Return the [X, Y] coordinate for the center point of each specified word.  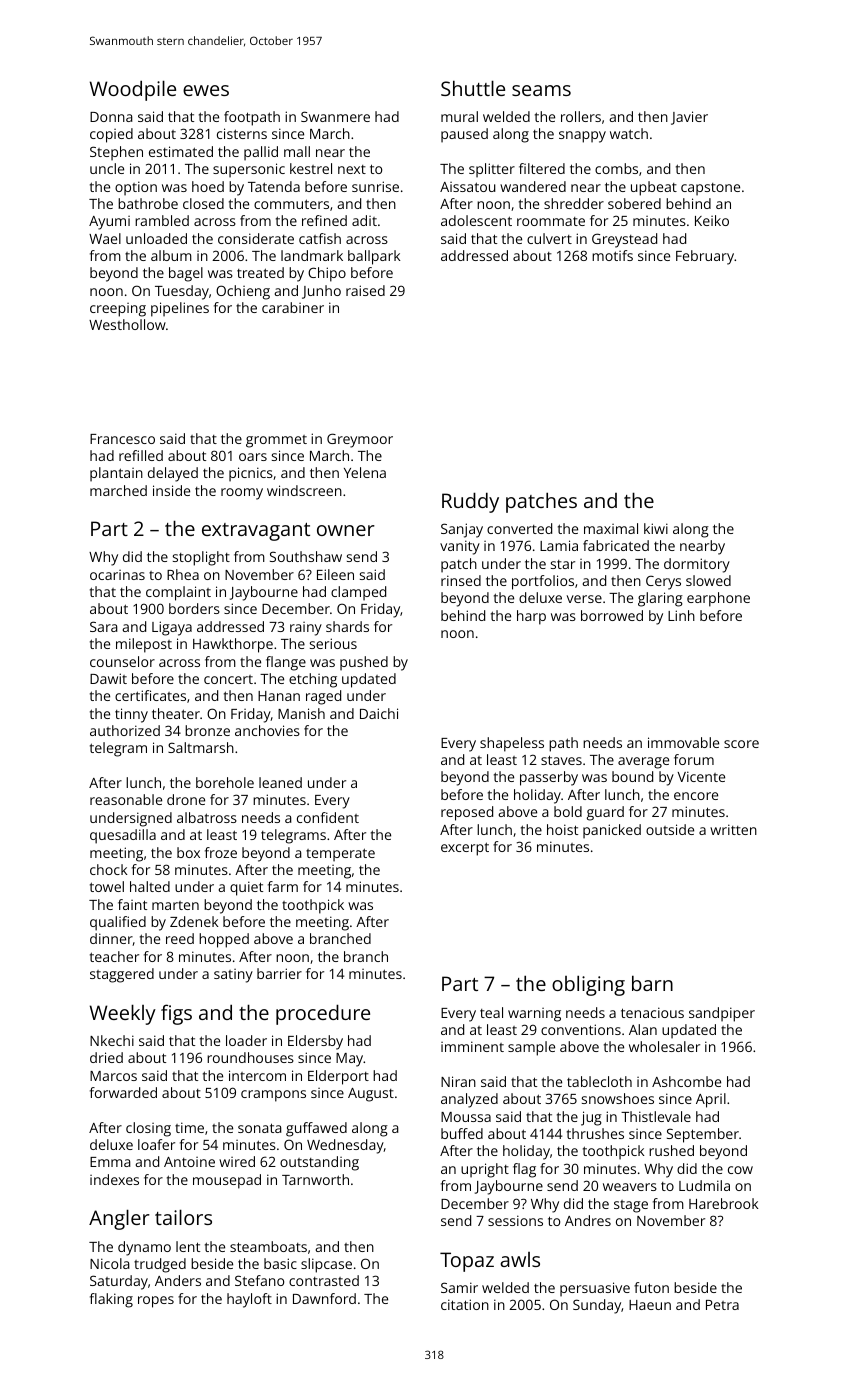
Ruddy [470, 502]
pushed [364, 663]
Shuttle [473, 88]
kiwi [656, 528]
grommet [276, 441]
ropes [156, 1302]
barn [652, 983]
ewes [206, 90]
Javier [689, 118]
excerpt [465, 849]
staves [561, 760]
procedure [323, 1014]
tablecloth [599, 1081]
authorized [125, 730]
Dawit [108, 678]
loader [246, 1040]
